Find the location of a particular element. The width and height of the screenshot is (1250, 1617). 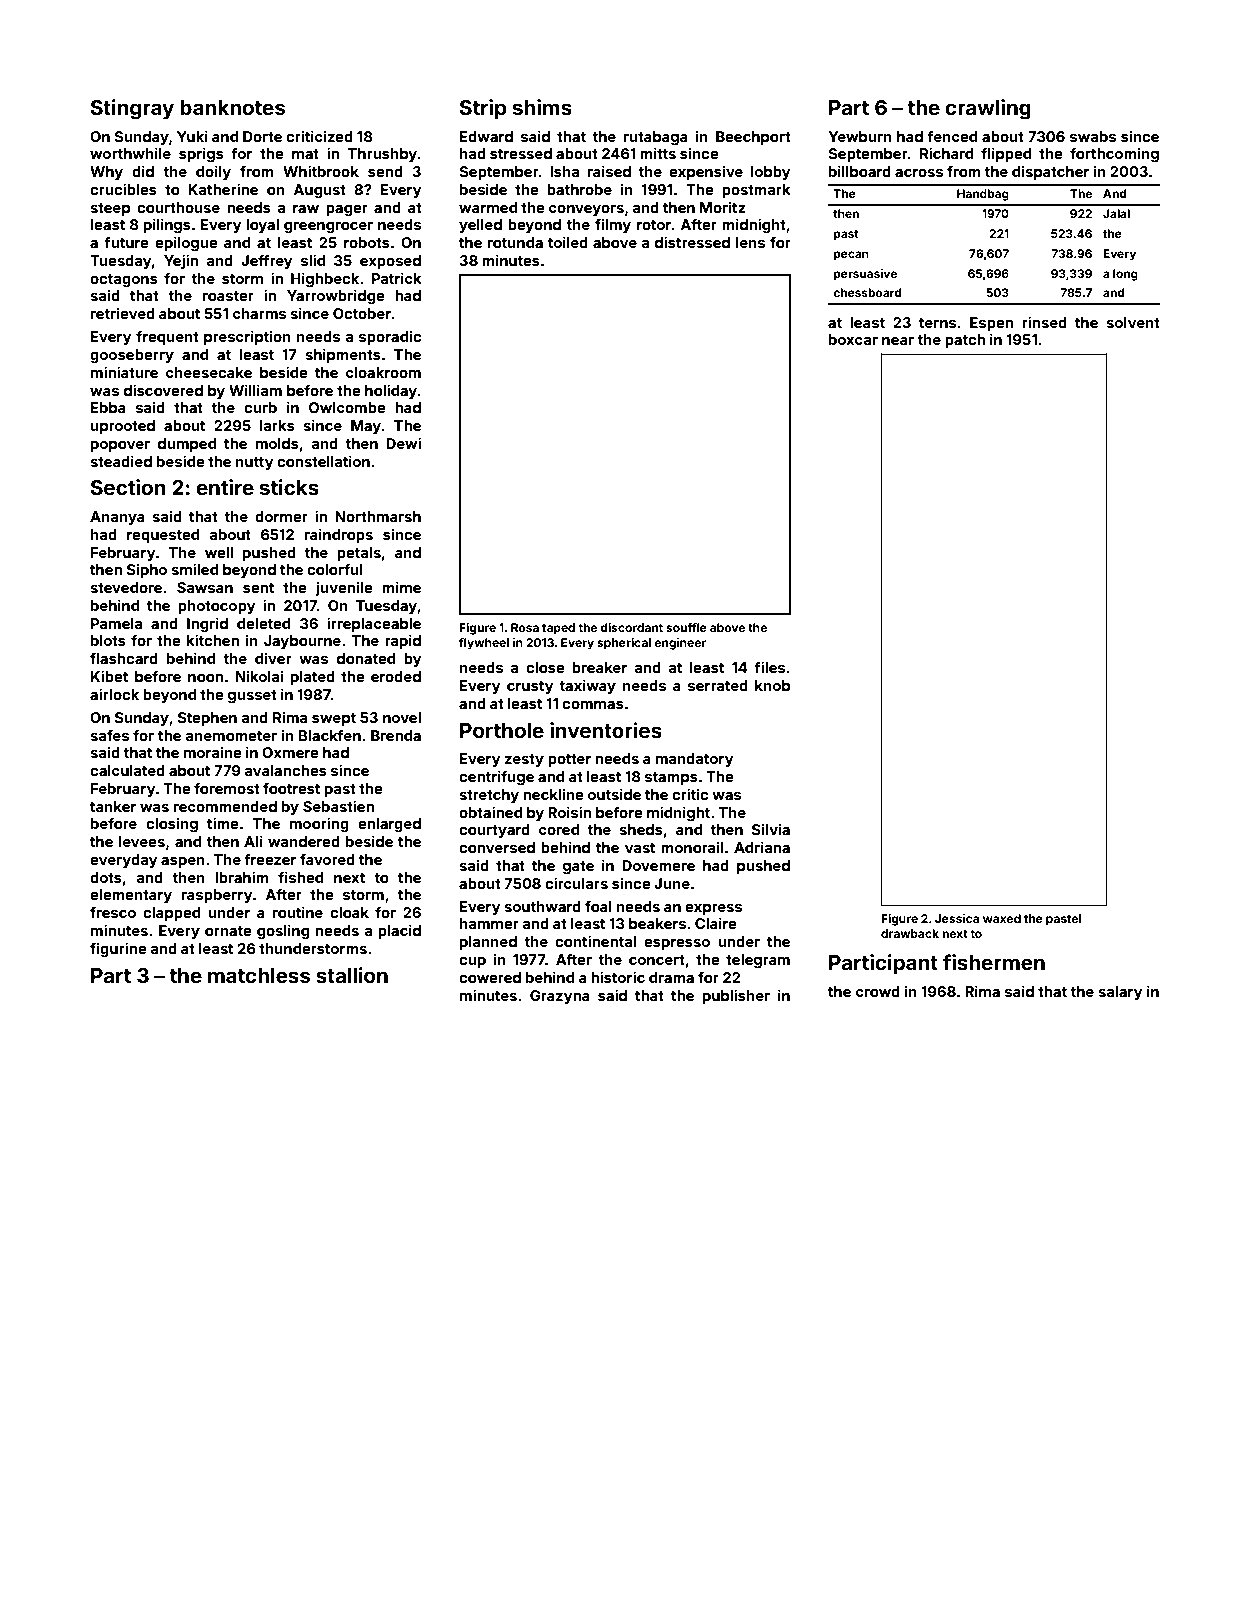

Stingray is located at coordinates (132, 109).
